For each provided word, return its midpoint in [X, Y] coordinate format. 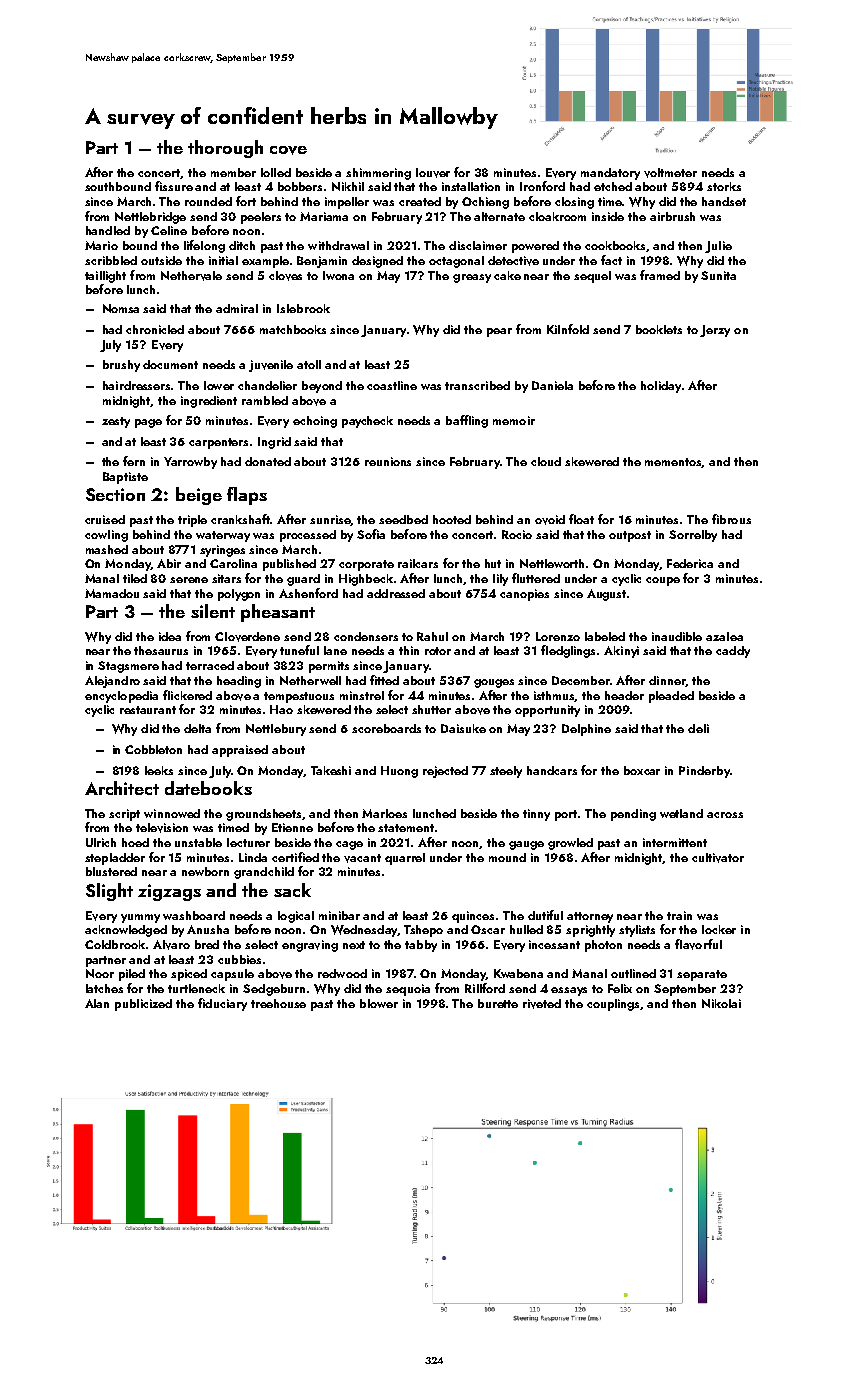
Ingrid [274, 443]
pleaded [671, 697]
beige [199, 496]
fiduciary [222, 1004]
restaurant [148, 710]
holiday [661, 387]
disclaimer [478, 245]
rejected [445, 772]
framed [660, 275]
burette [498, 1003]
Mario [101, 245]
